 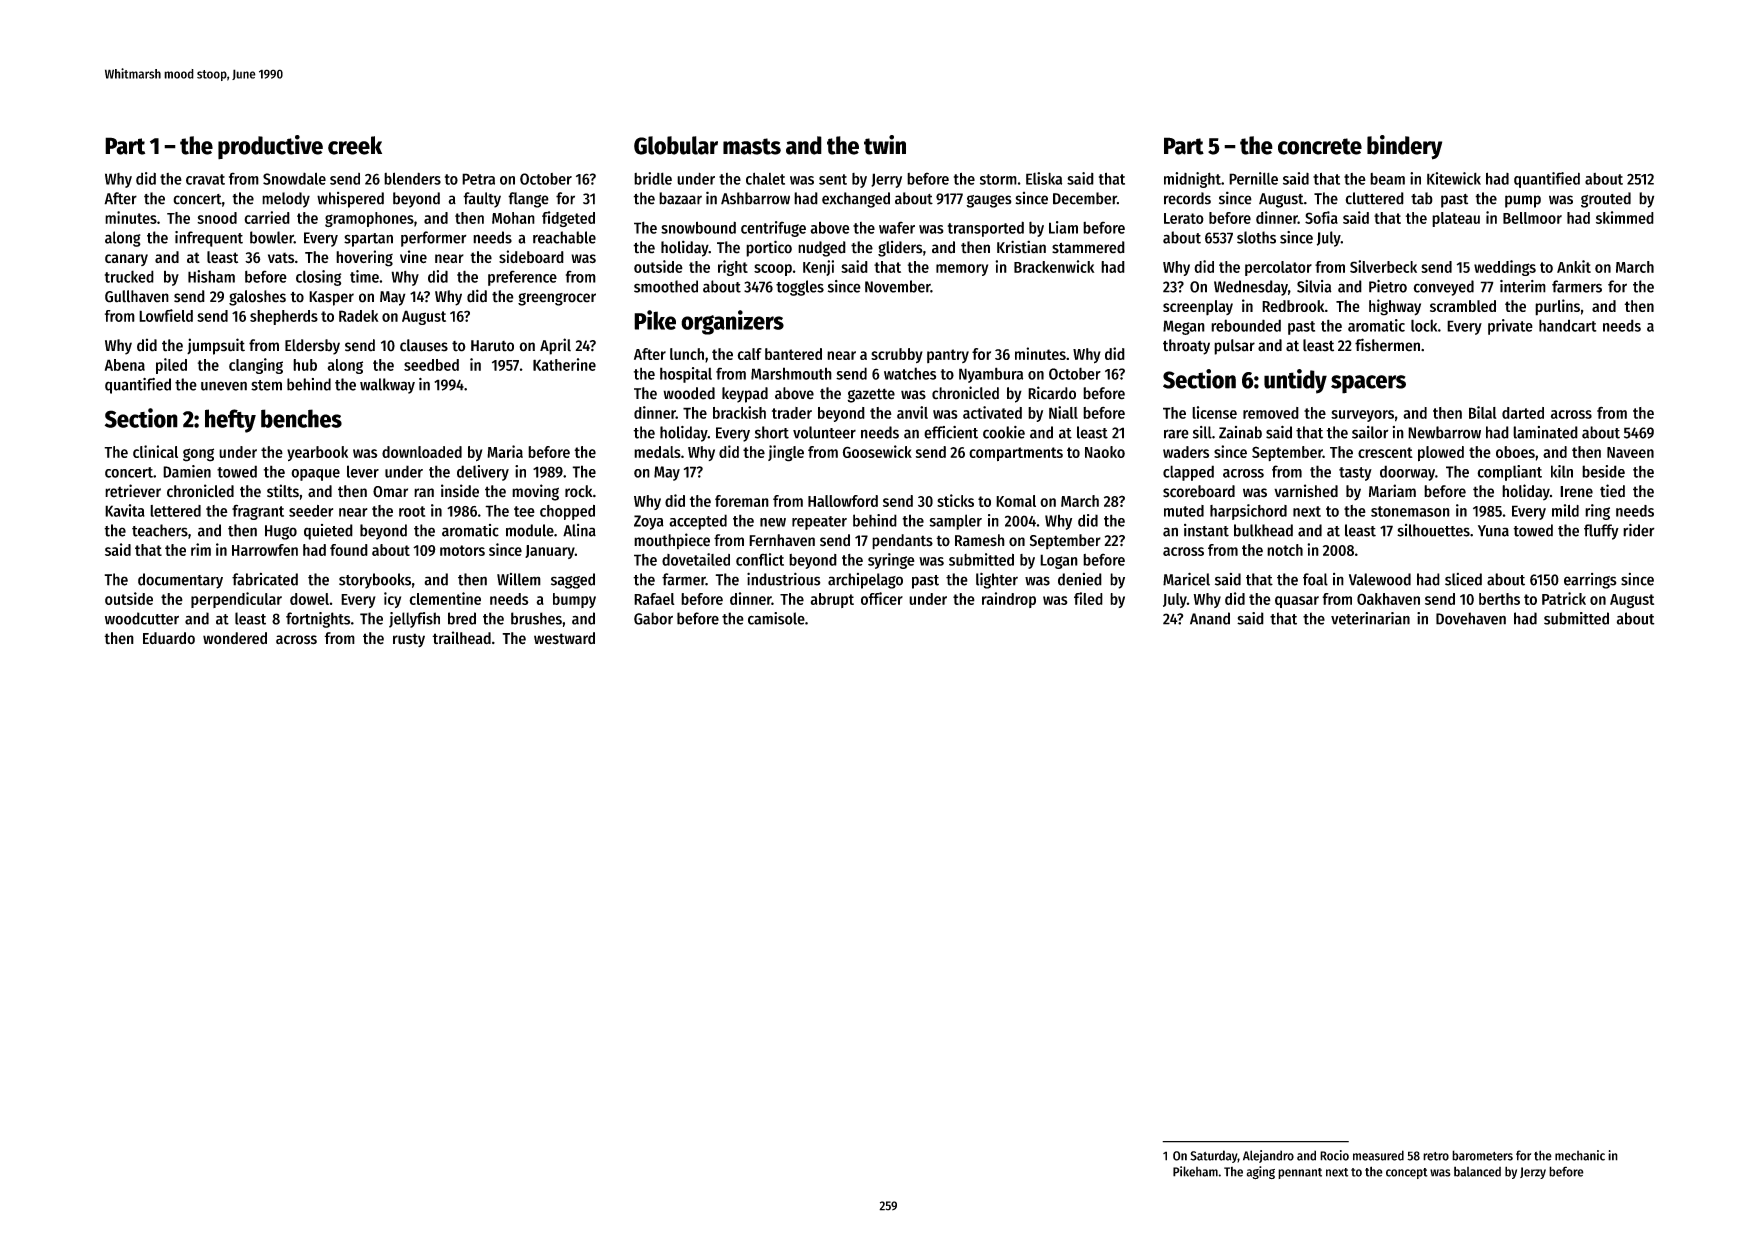 What do you see at coordinates (1260, 1173) in the screenshot?
I see `aging` at bounding box center [1260, 1173].
